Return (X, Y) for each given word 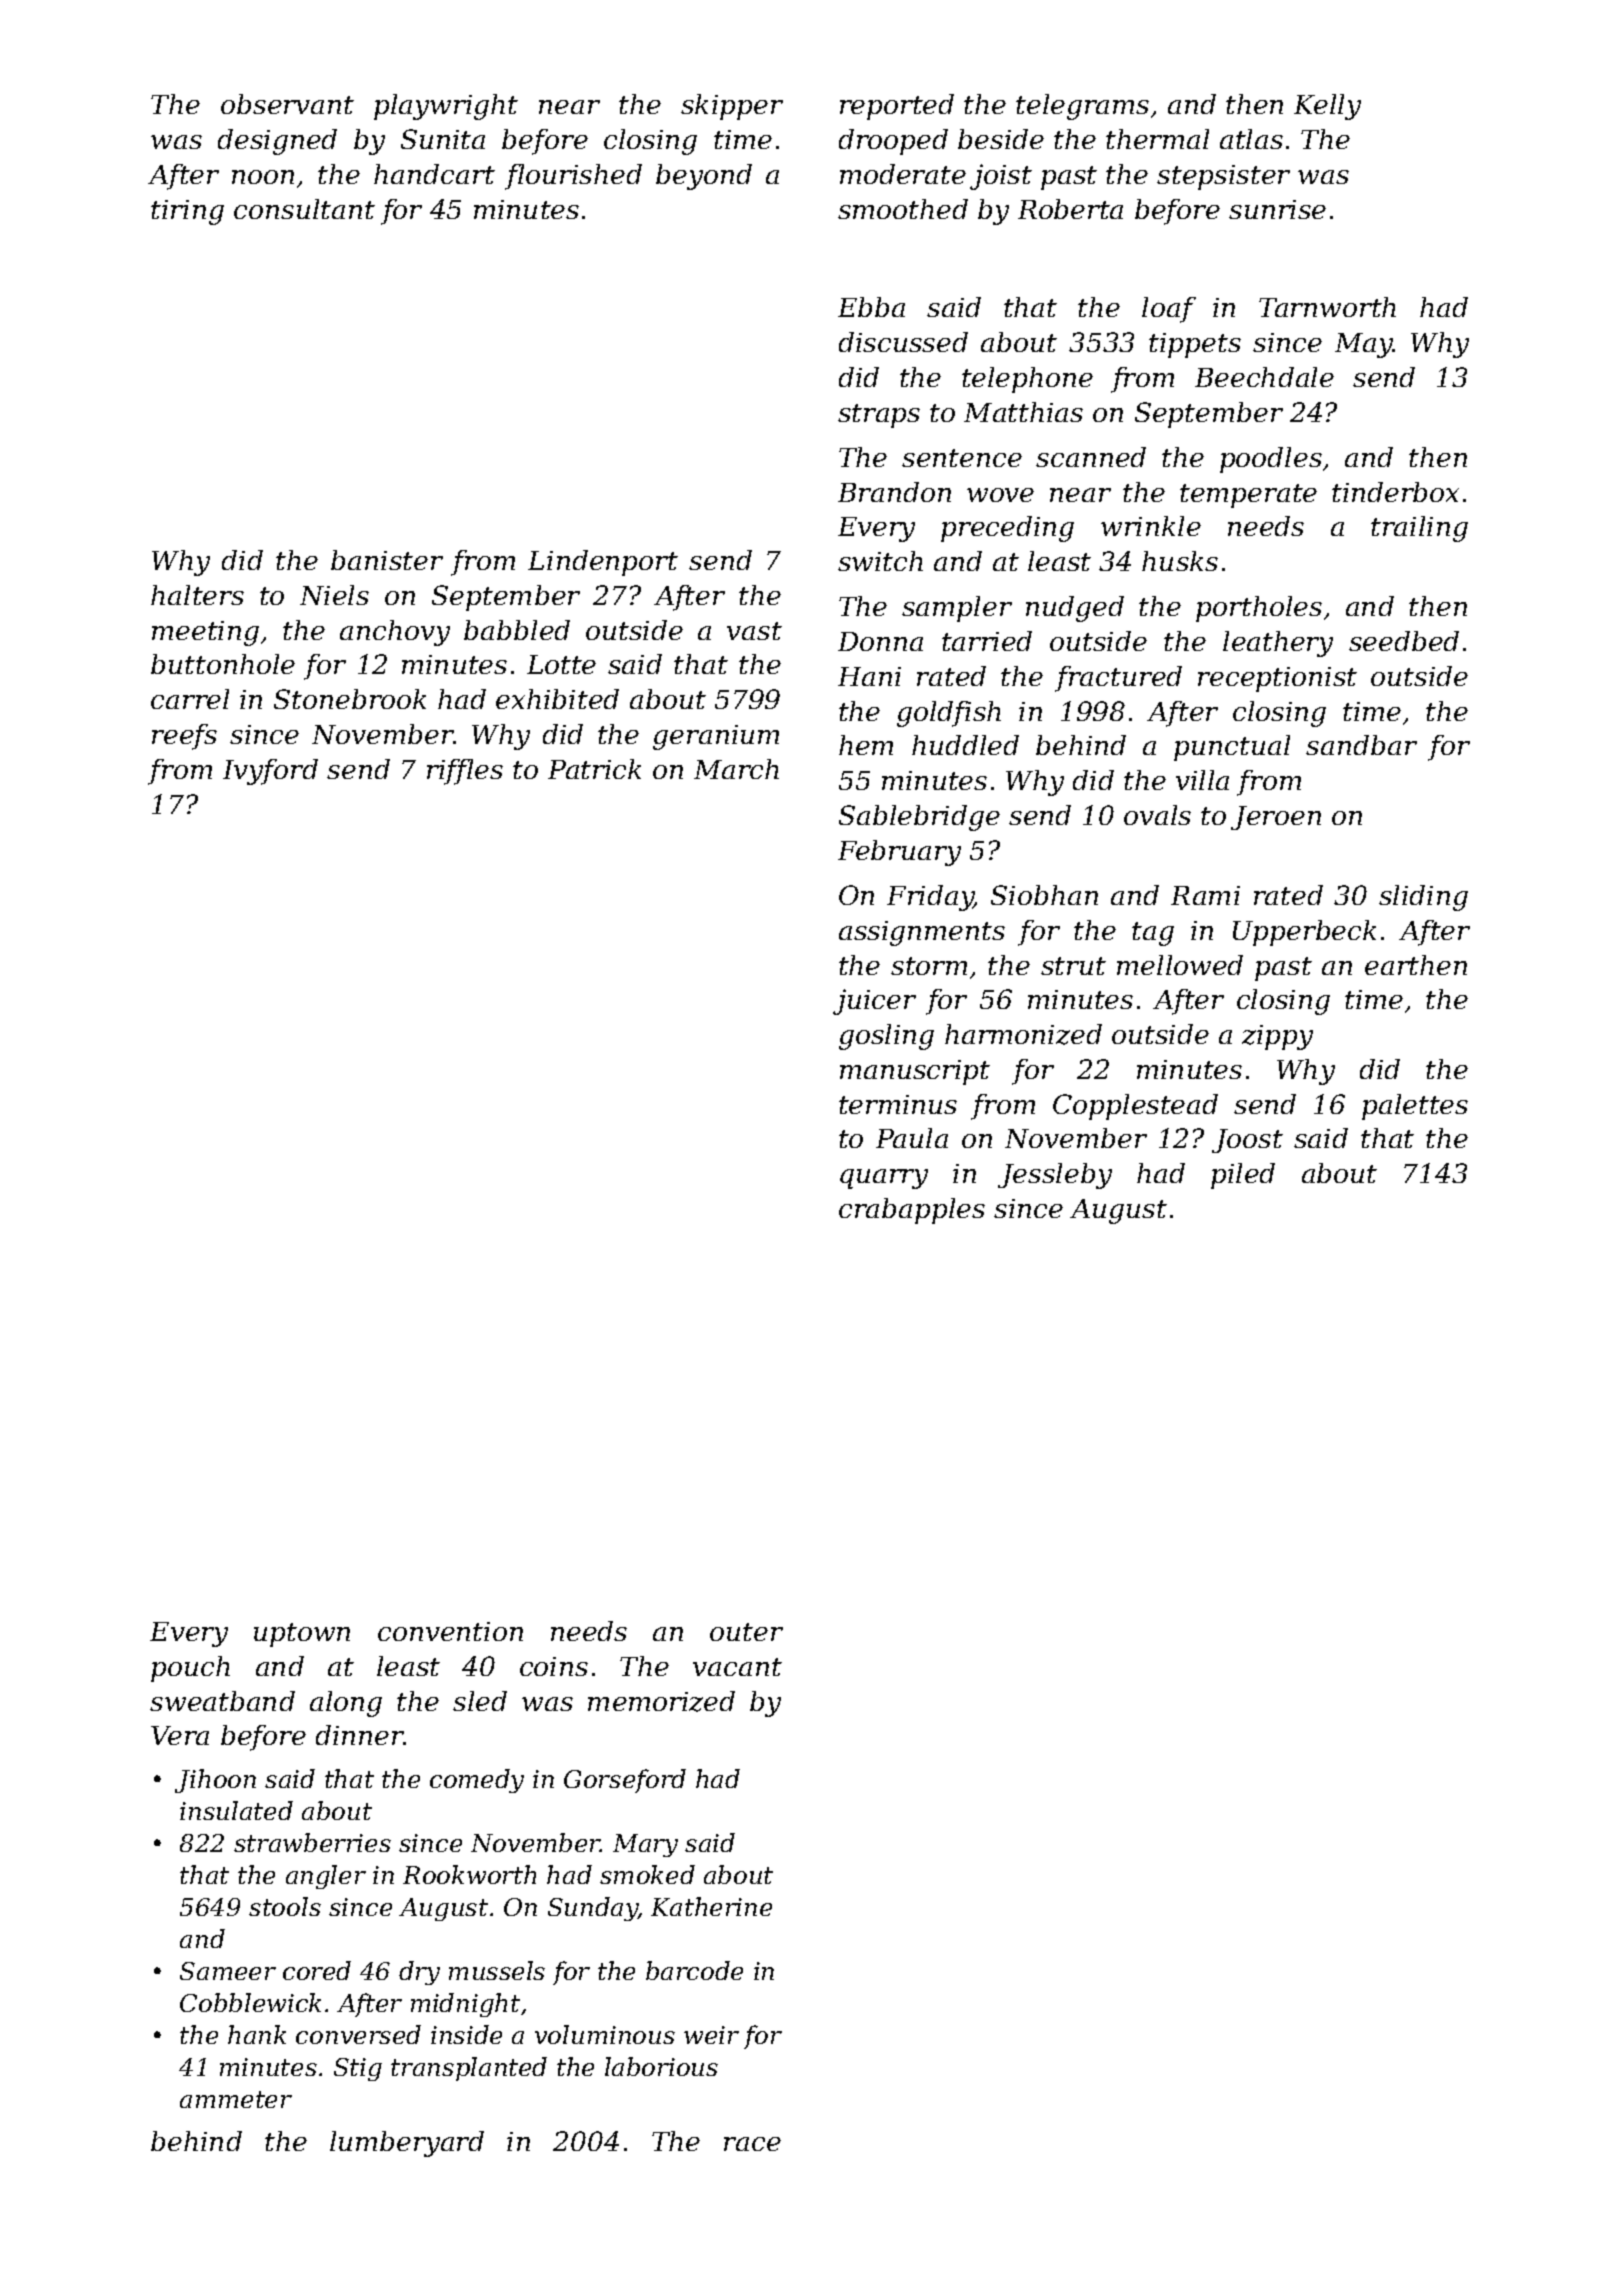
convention (450, 1631)
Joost (1247, 1141)
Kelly (1327, 107)
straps (879, 416)
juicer (874, 1002)
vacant (737, 1667)
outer (746, 1632)
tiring (187, 212)
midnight (465, 2005)
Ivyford (270, 772)
